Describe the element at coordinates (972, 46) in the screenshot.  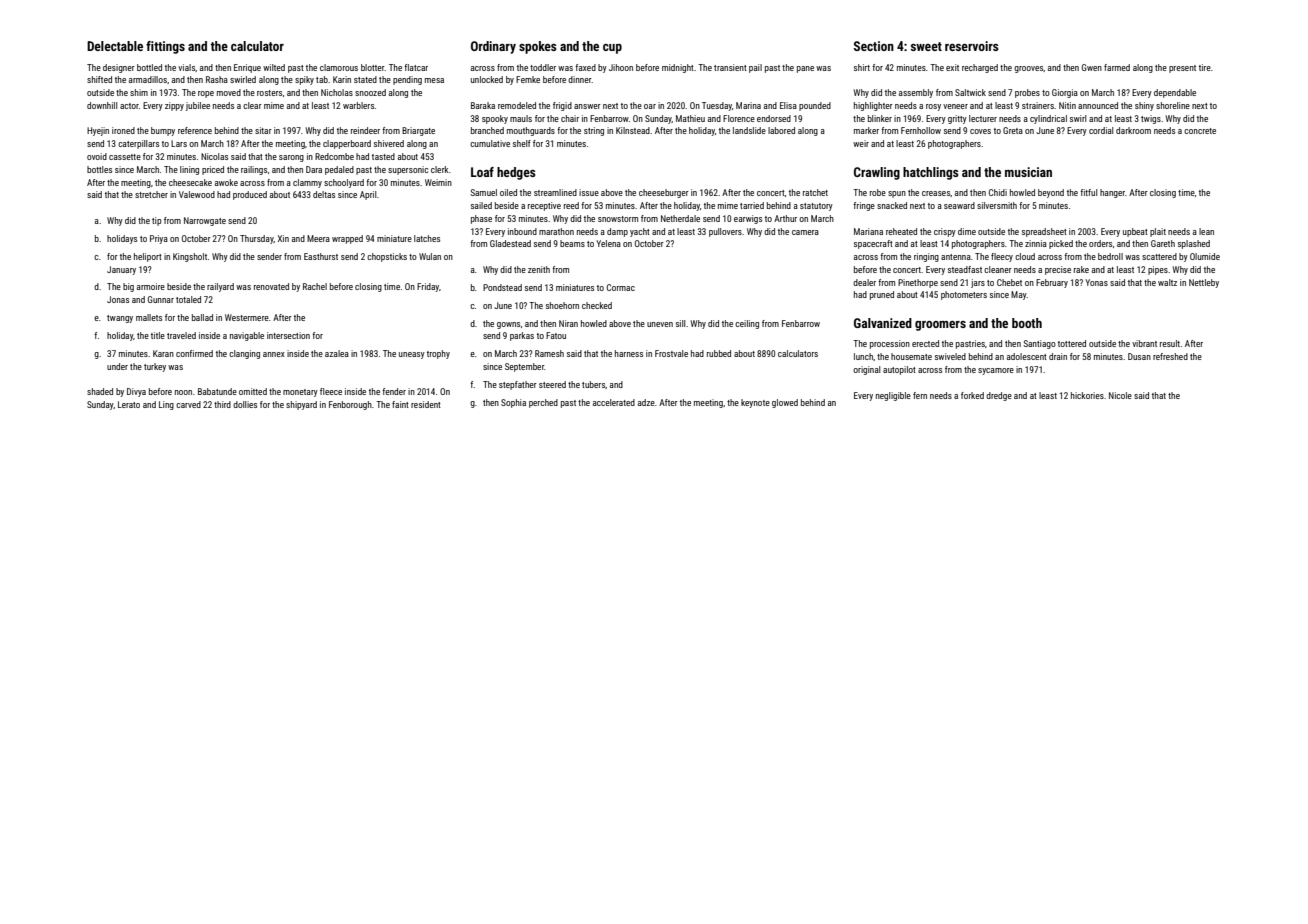
I see `reservoirs` at that location.
